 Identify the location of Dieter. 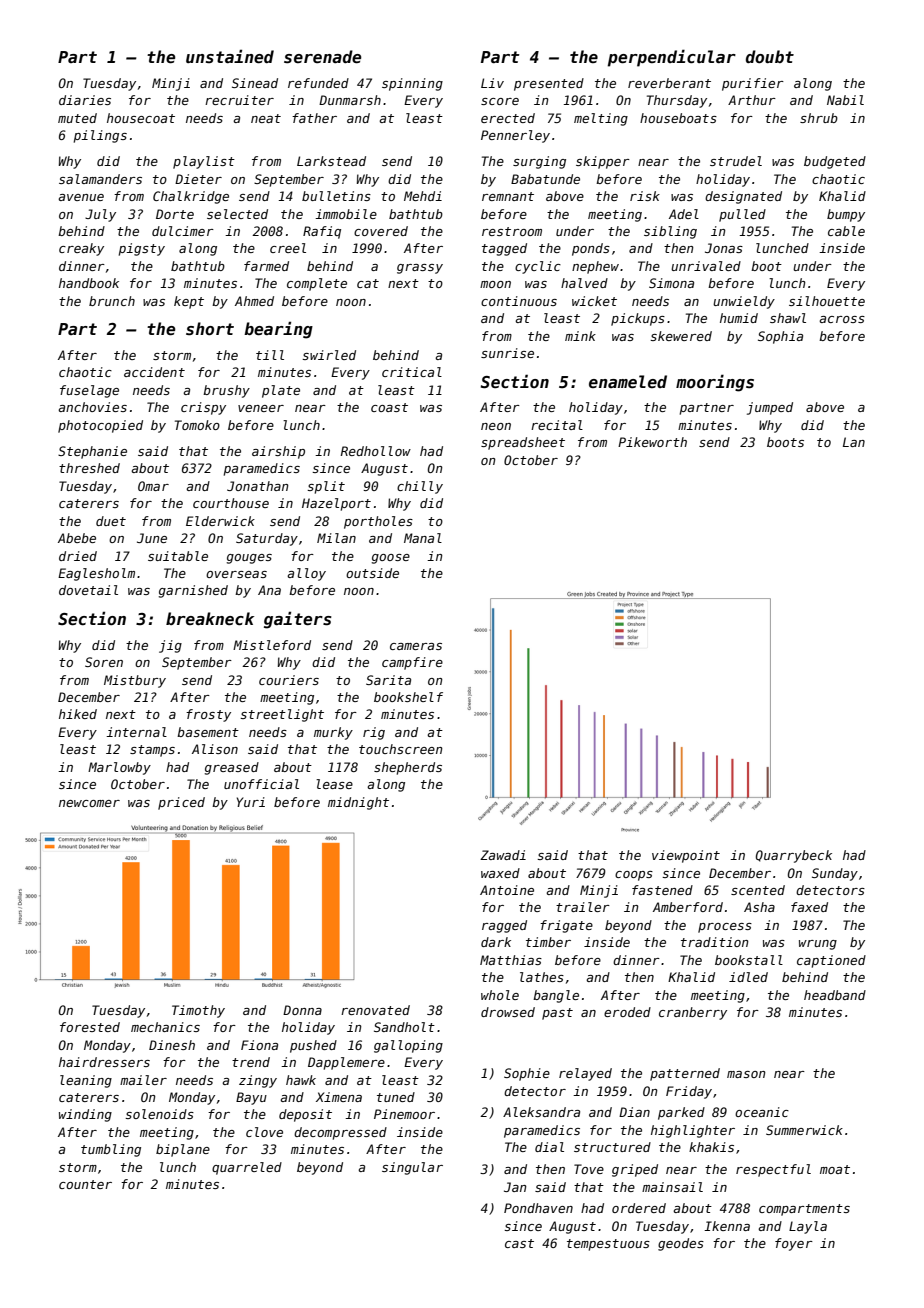
(198, 179).
